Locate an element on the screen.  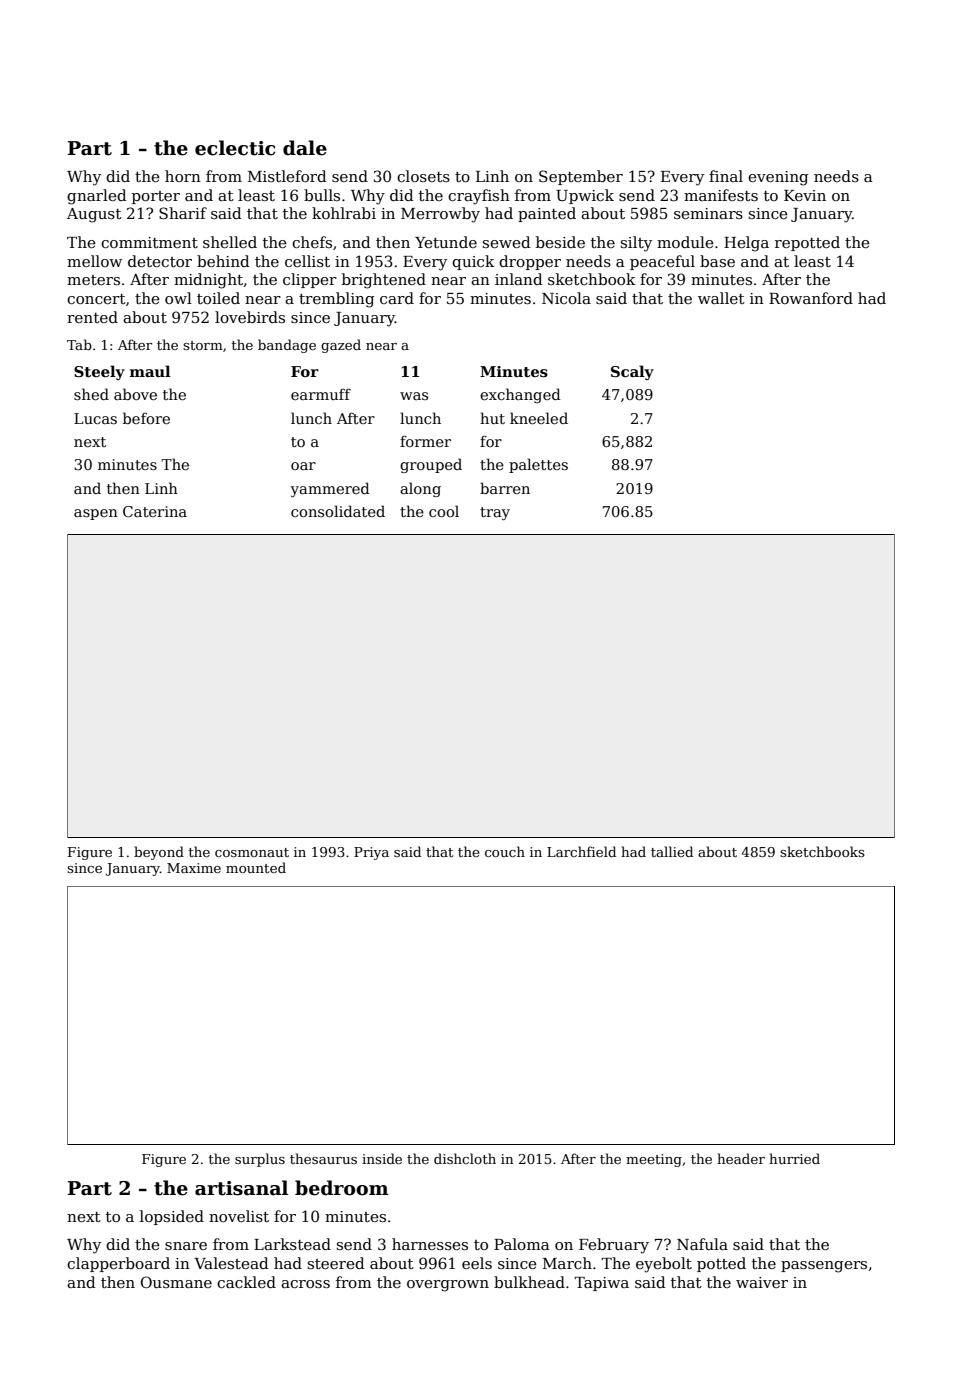
maul is located at coordinates (150, 371).
